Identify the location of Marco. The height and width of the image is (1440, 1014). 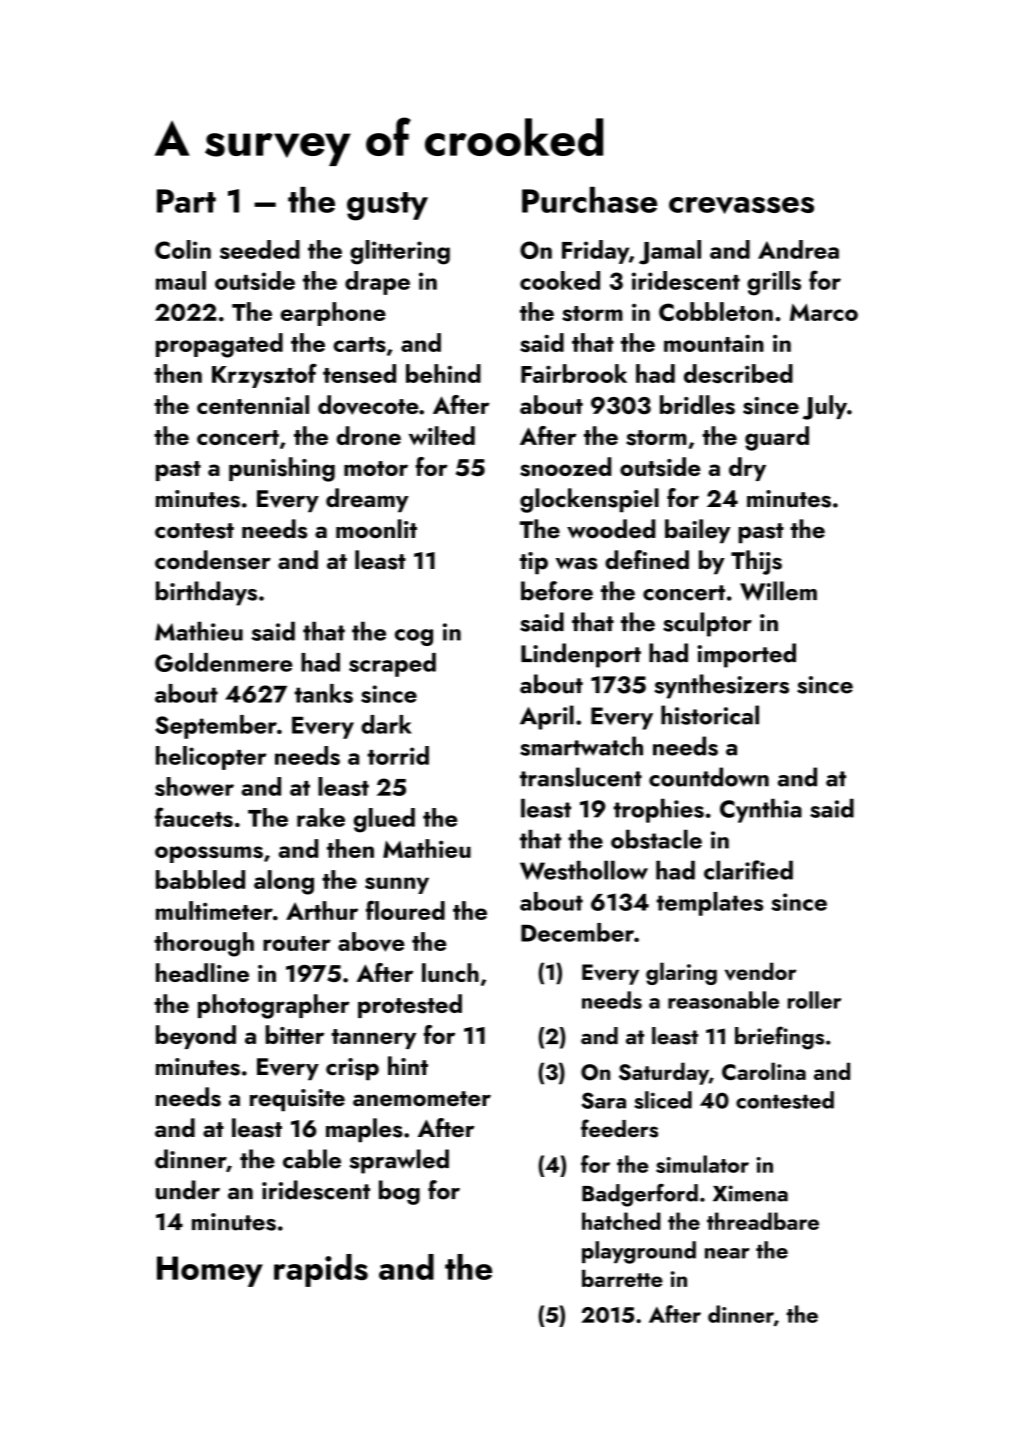
(824, 312).
